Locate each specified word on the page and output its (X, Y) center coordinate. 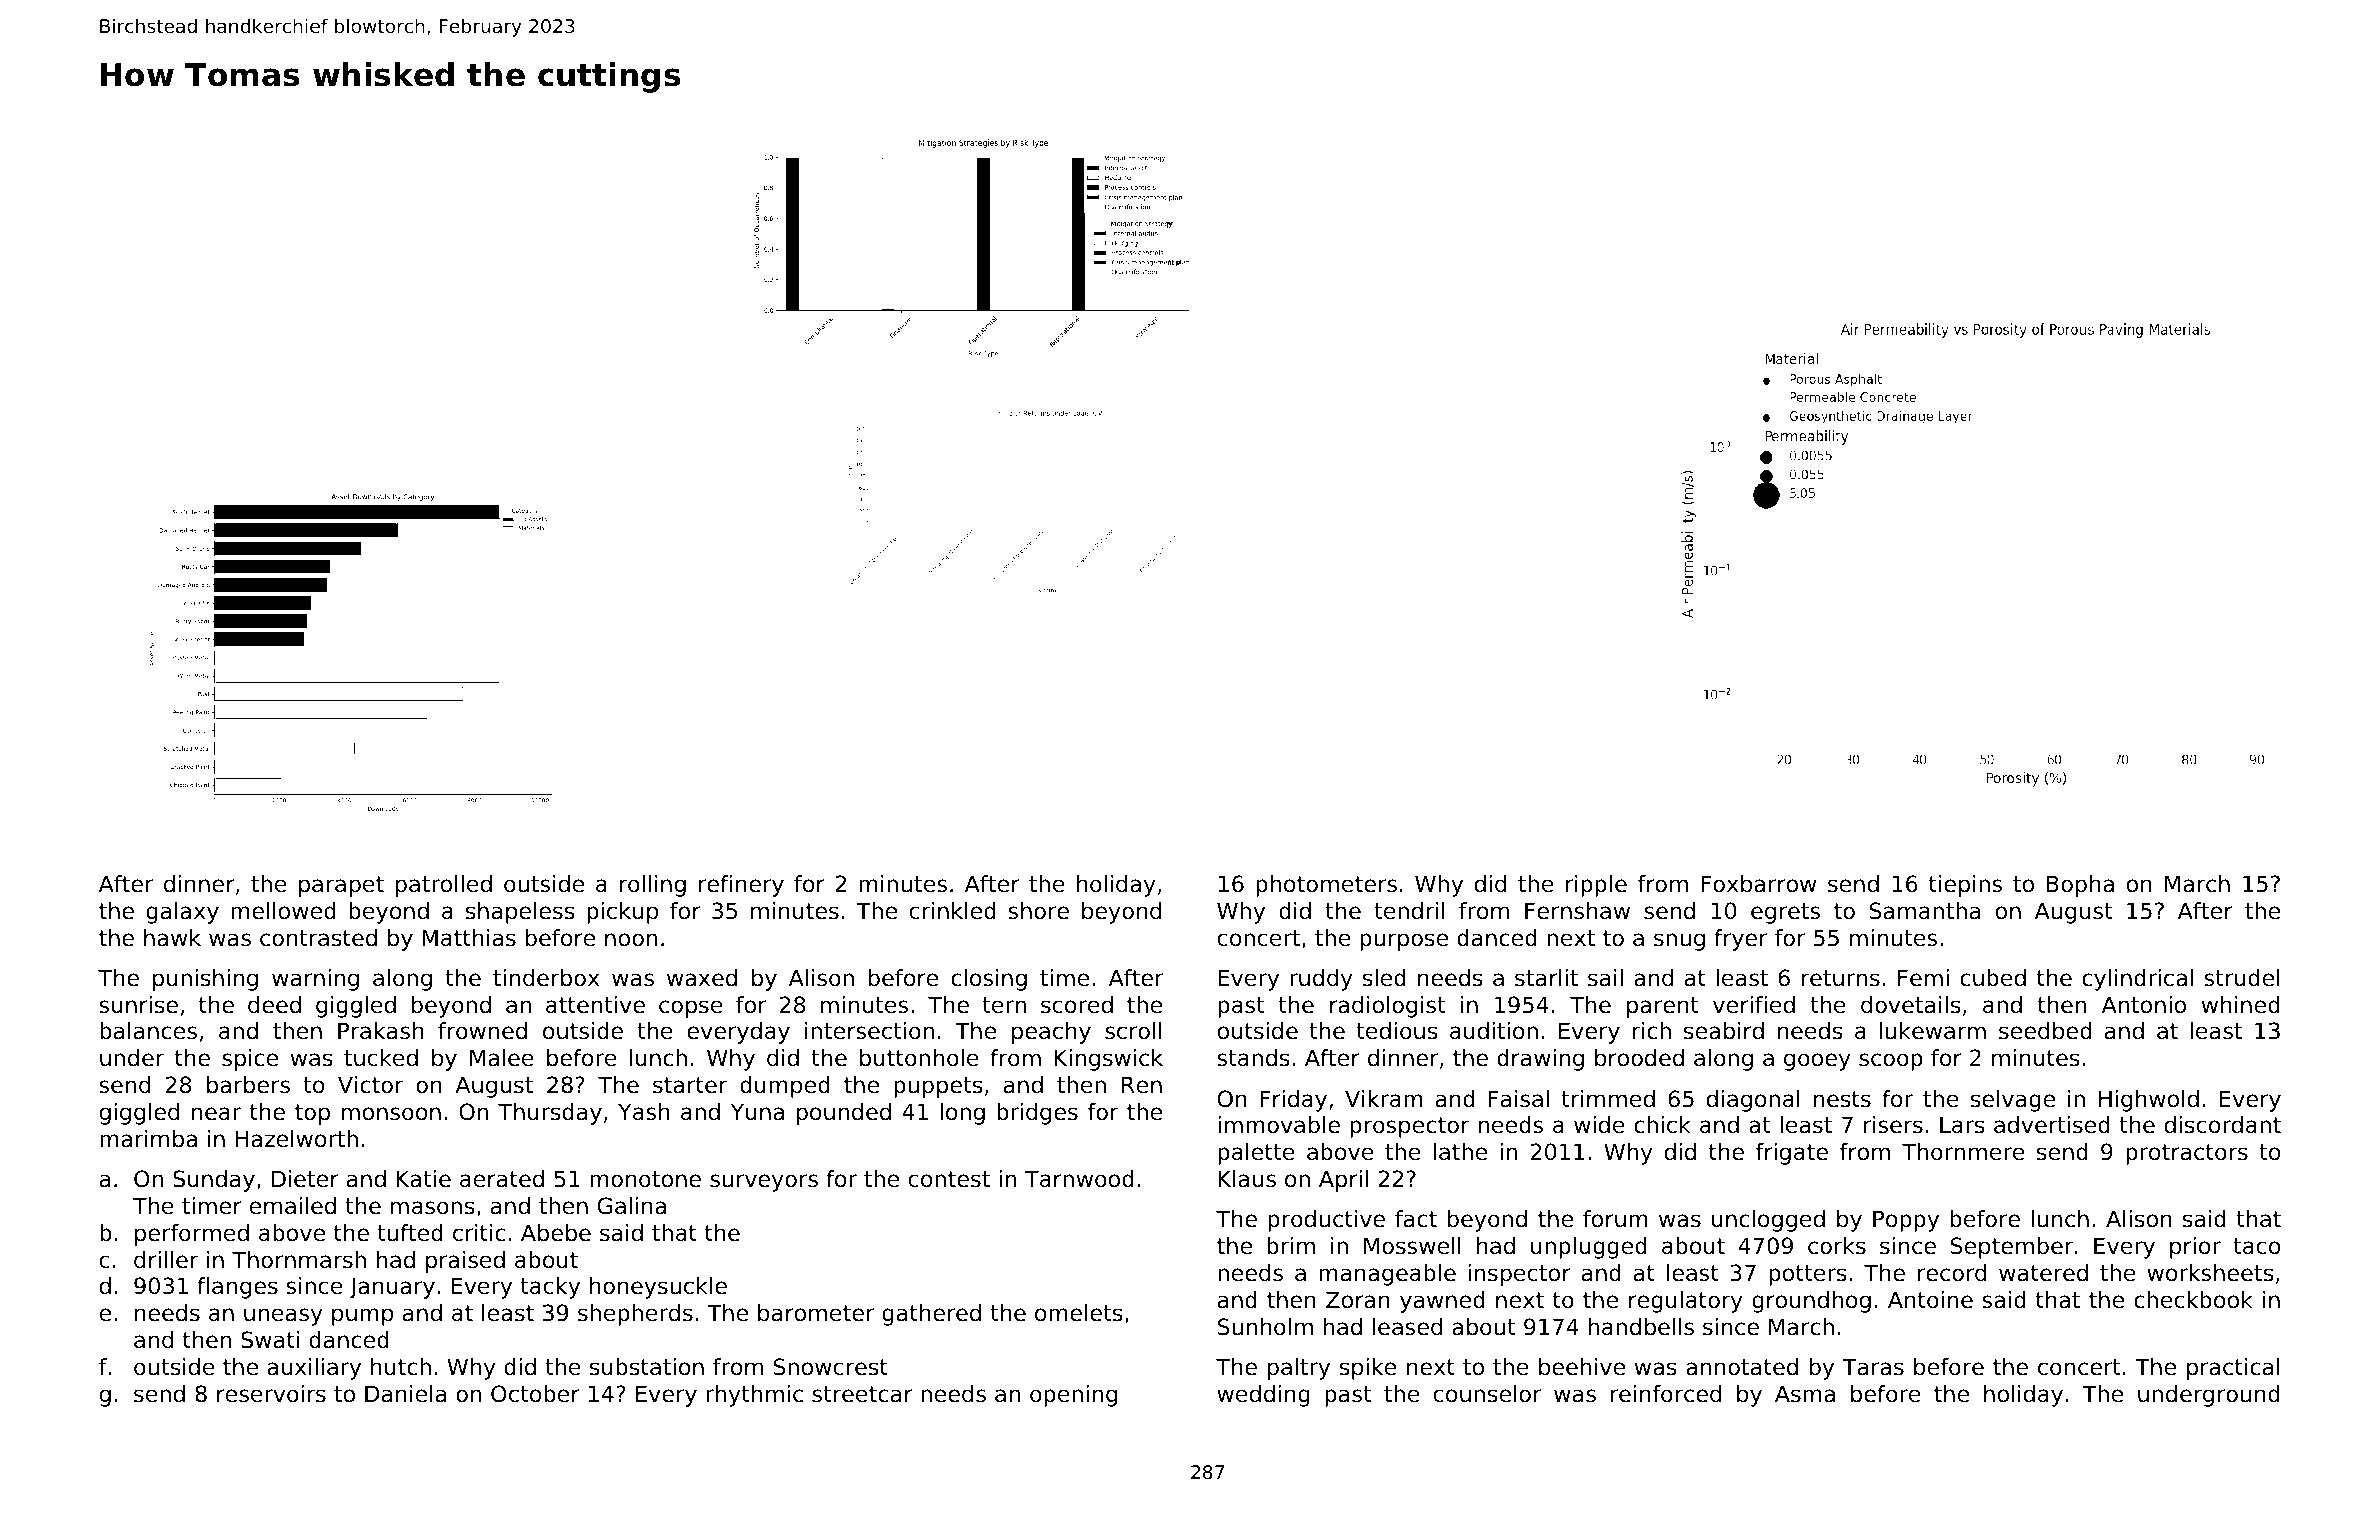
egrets (1785, 913)
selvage (2013, 1101)
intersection (869, 1031)
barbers (248, 1085)
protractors (2187, 1154)
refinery (741, 886)
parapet (341, 886)
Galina (632, 1206)
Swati (270, 1340)
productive (1326, 1221)
